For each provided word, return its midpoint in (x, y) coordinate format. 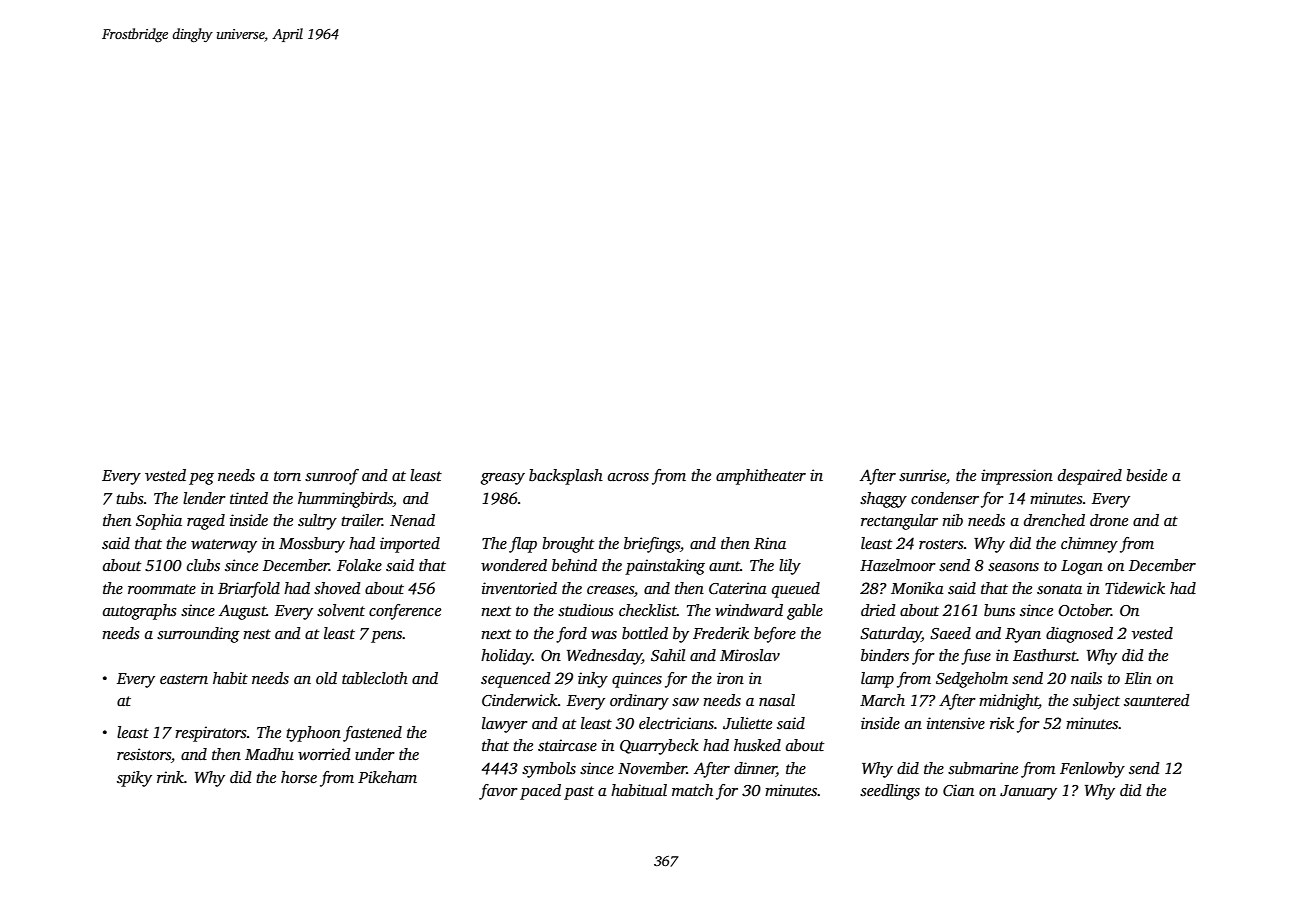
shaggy (883, 500)
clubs (203, 565)
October (1084, 610)
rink (170, 777)
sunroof (332, 477)
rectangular (899, 522)
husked (757, 745)
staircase (567, 745)
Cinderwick (520, 700)
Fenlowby (1092, 770)
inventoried (519, 588)
